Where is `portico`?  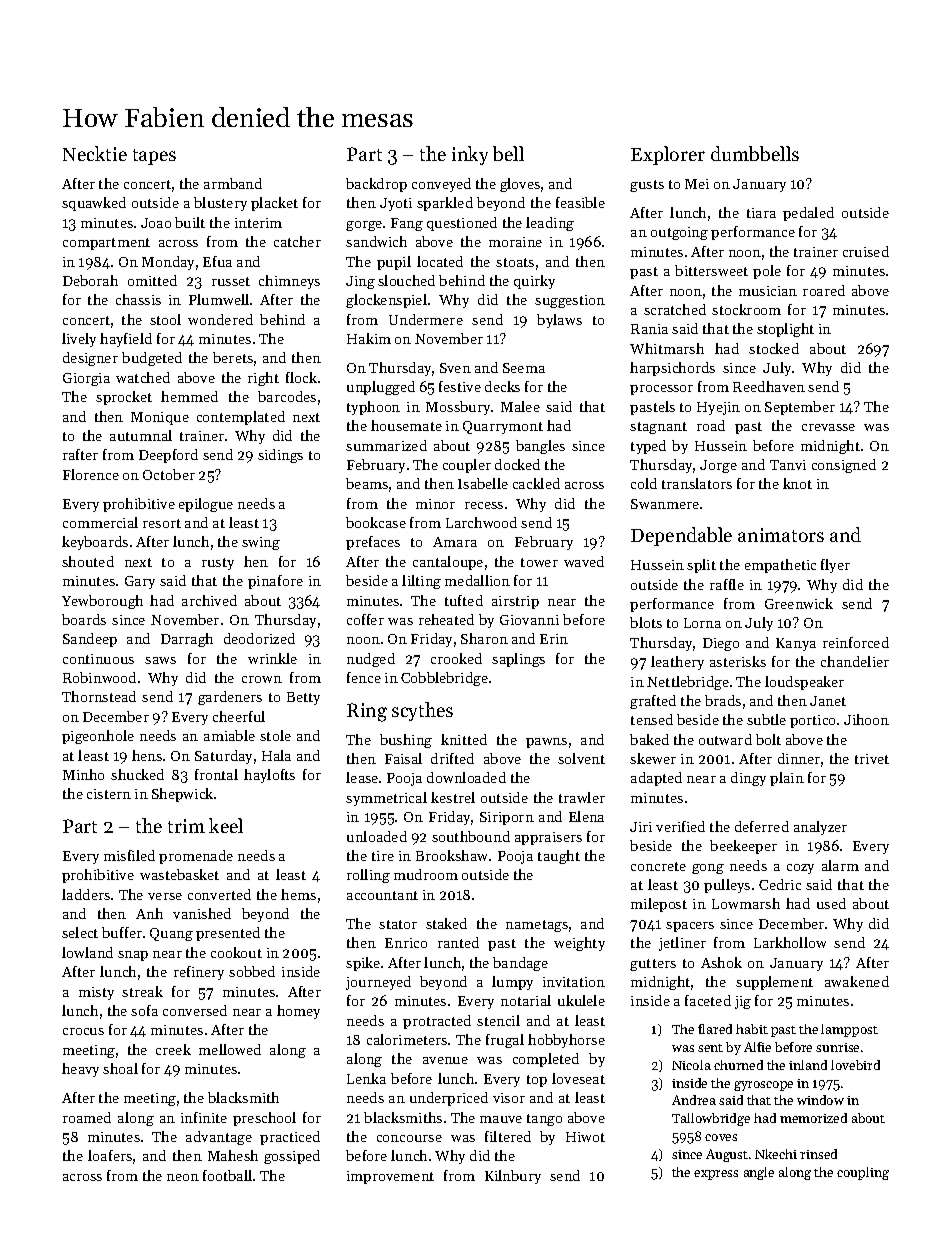 portico is located at coordinates (812, 721).
